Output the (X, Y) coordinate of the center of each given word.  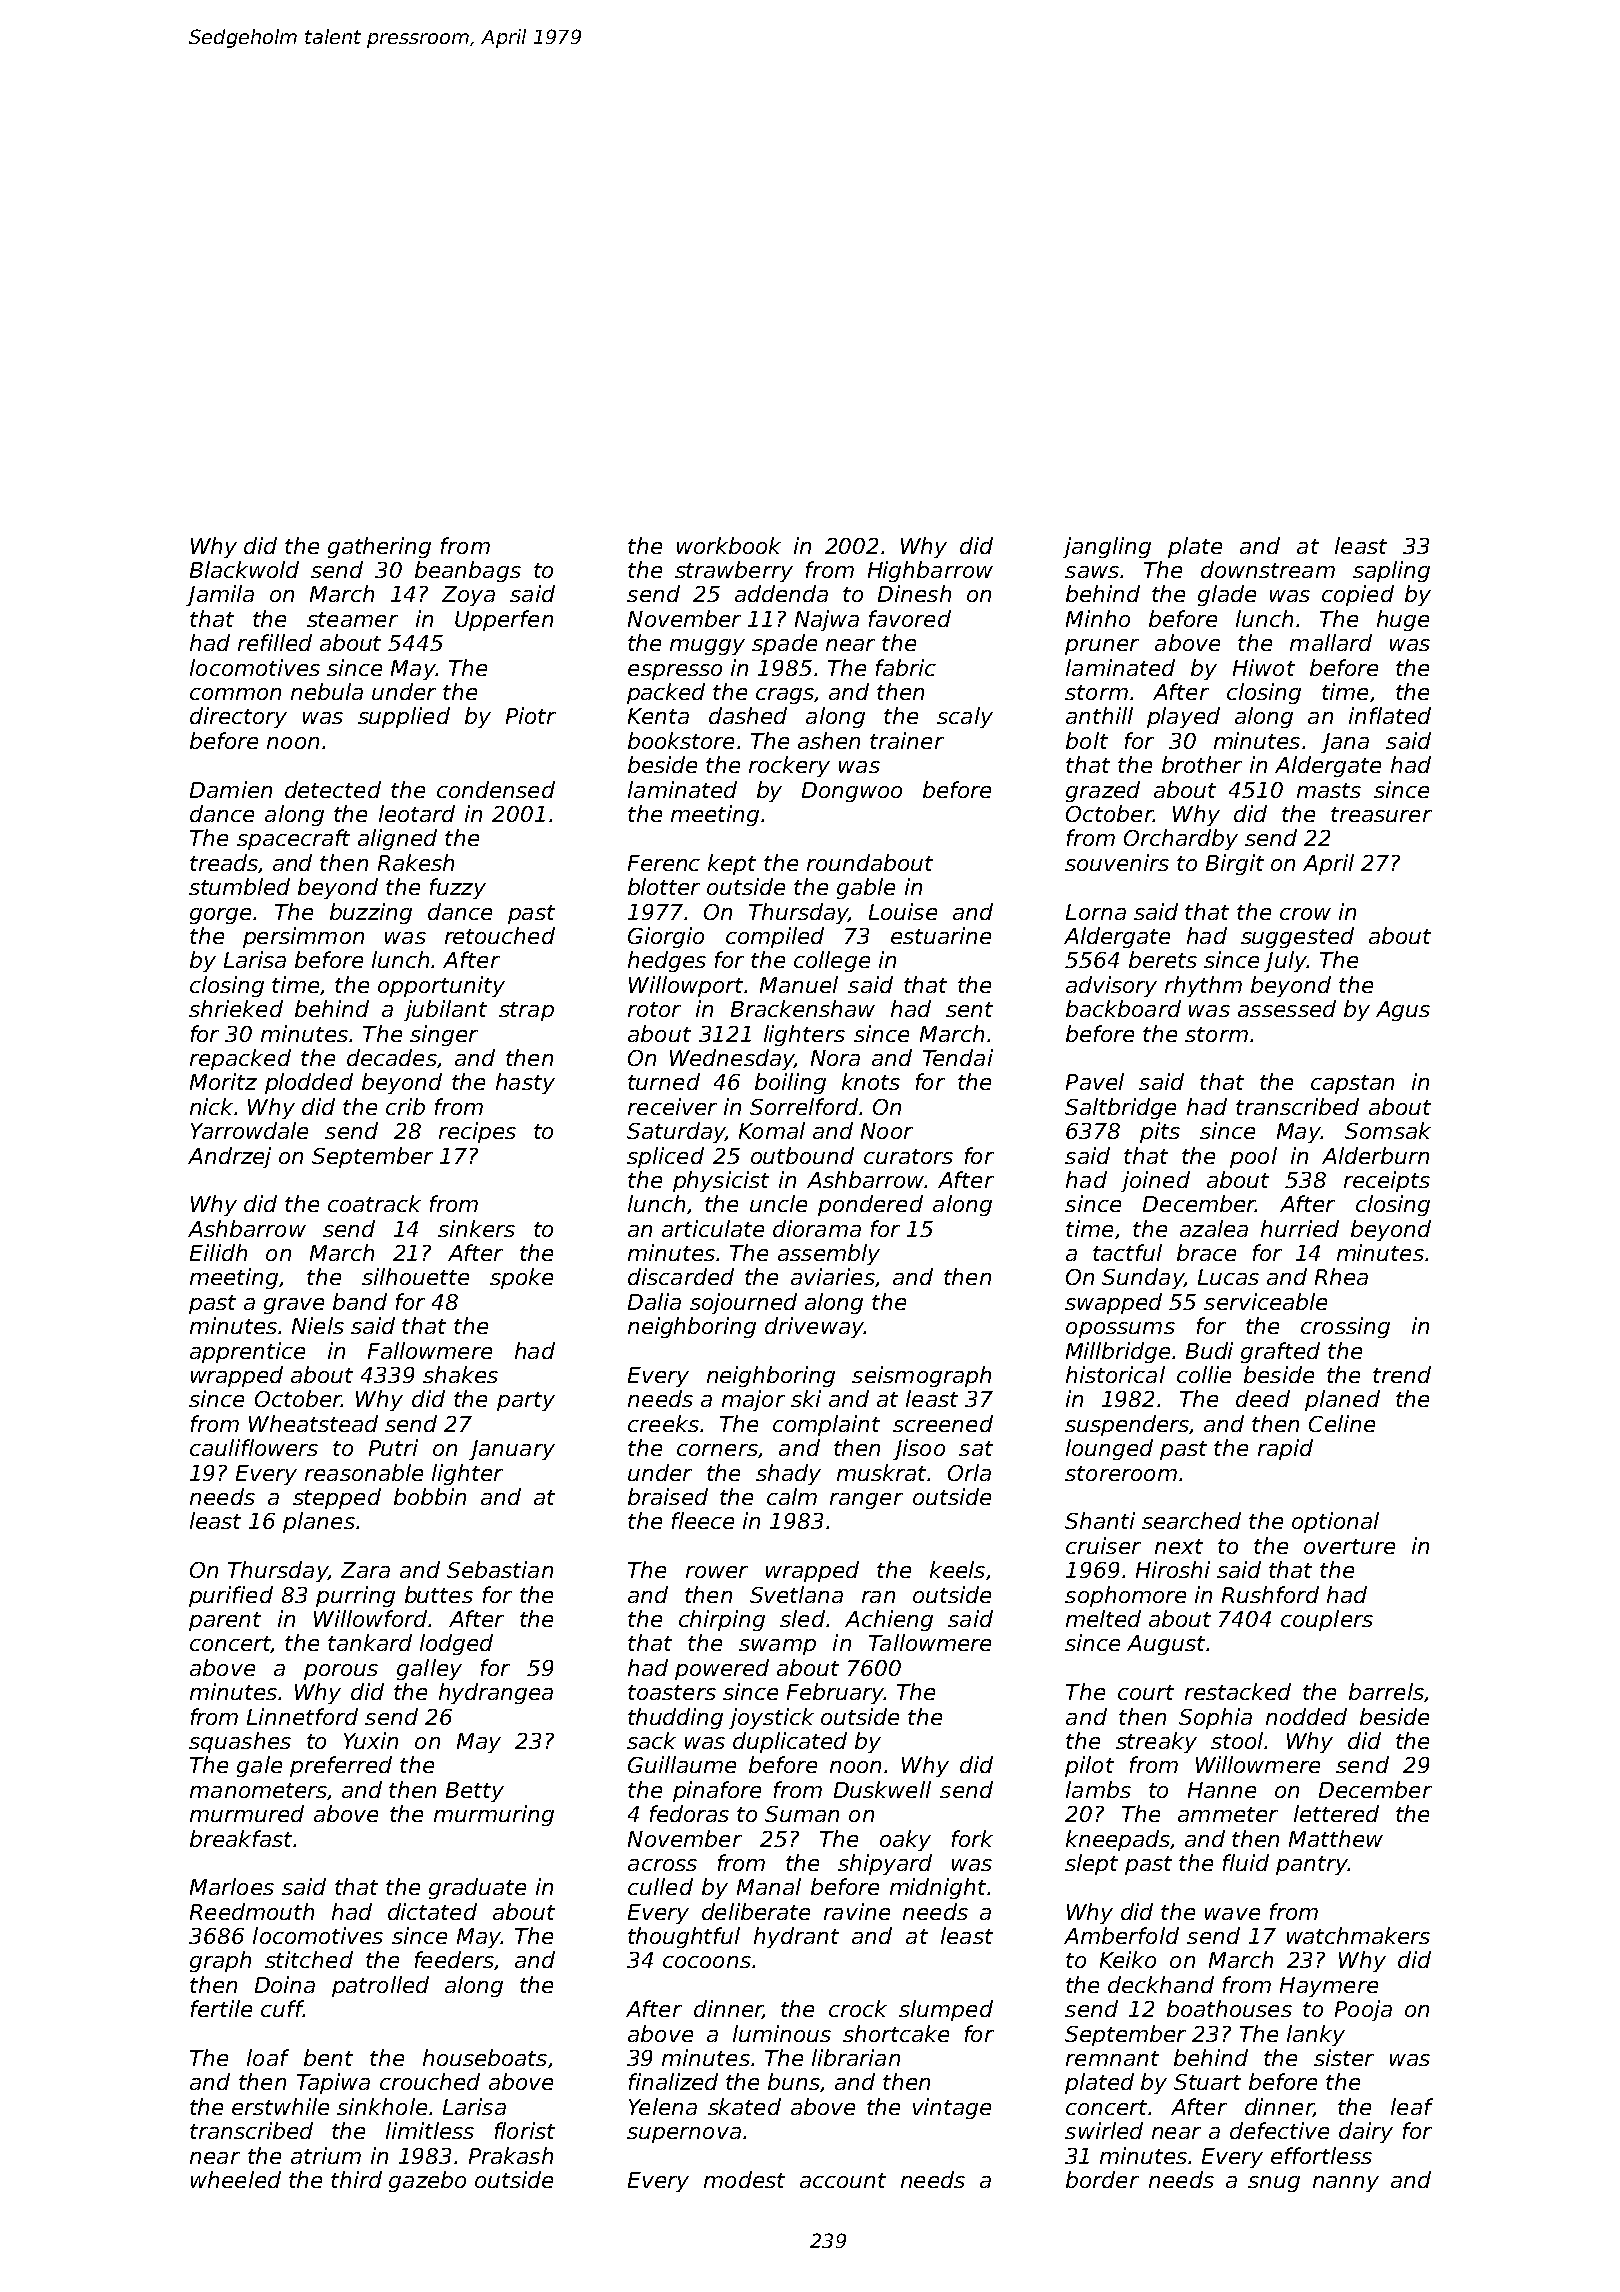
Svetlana (796, 1594)
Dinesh (914, 593)
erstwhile (280, 2106)
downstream (1268, 569)
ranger (866, 1501)
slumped (946, 2010)
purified (231, 1596)
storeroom (1121, 1473)
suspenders (1127, 1425)
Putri (393, 1447)
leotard (417, 813)
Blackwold (244, 569)
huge (1403, 620)
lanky (1316, 2035)
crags (785, 696)
